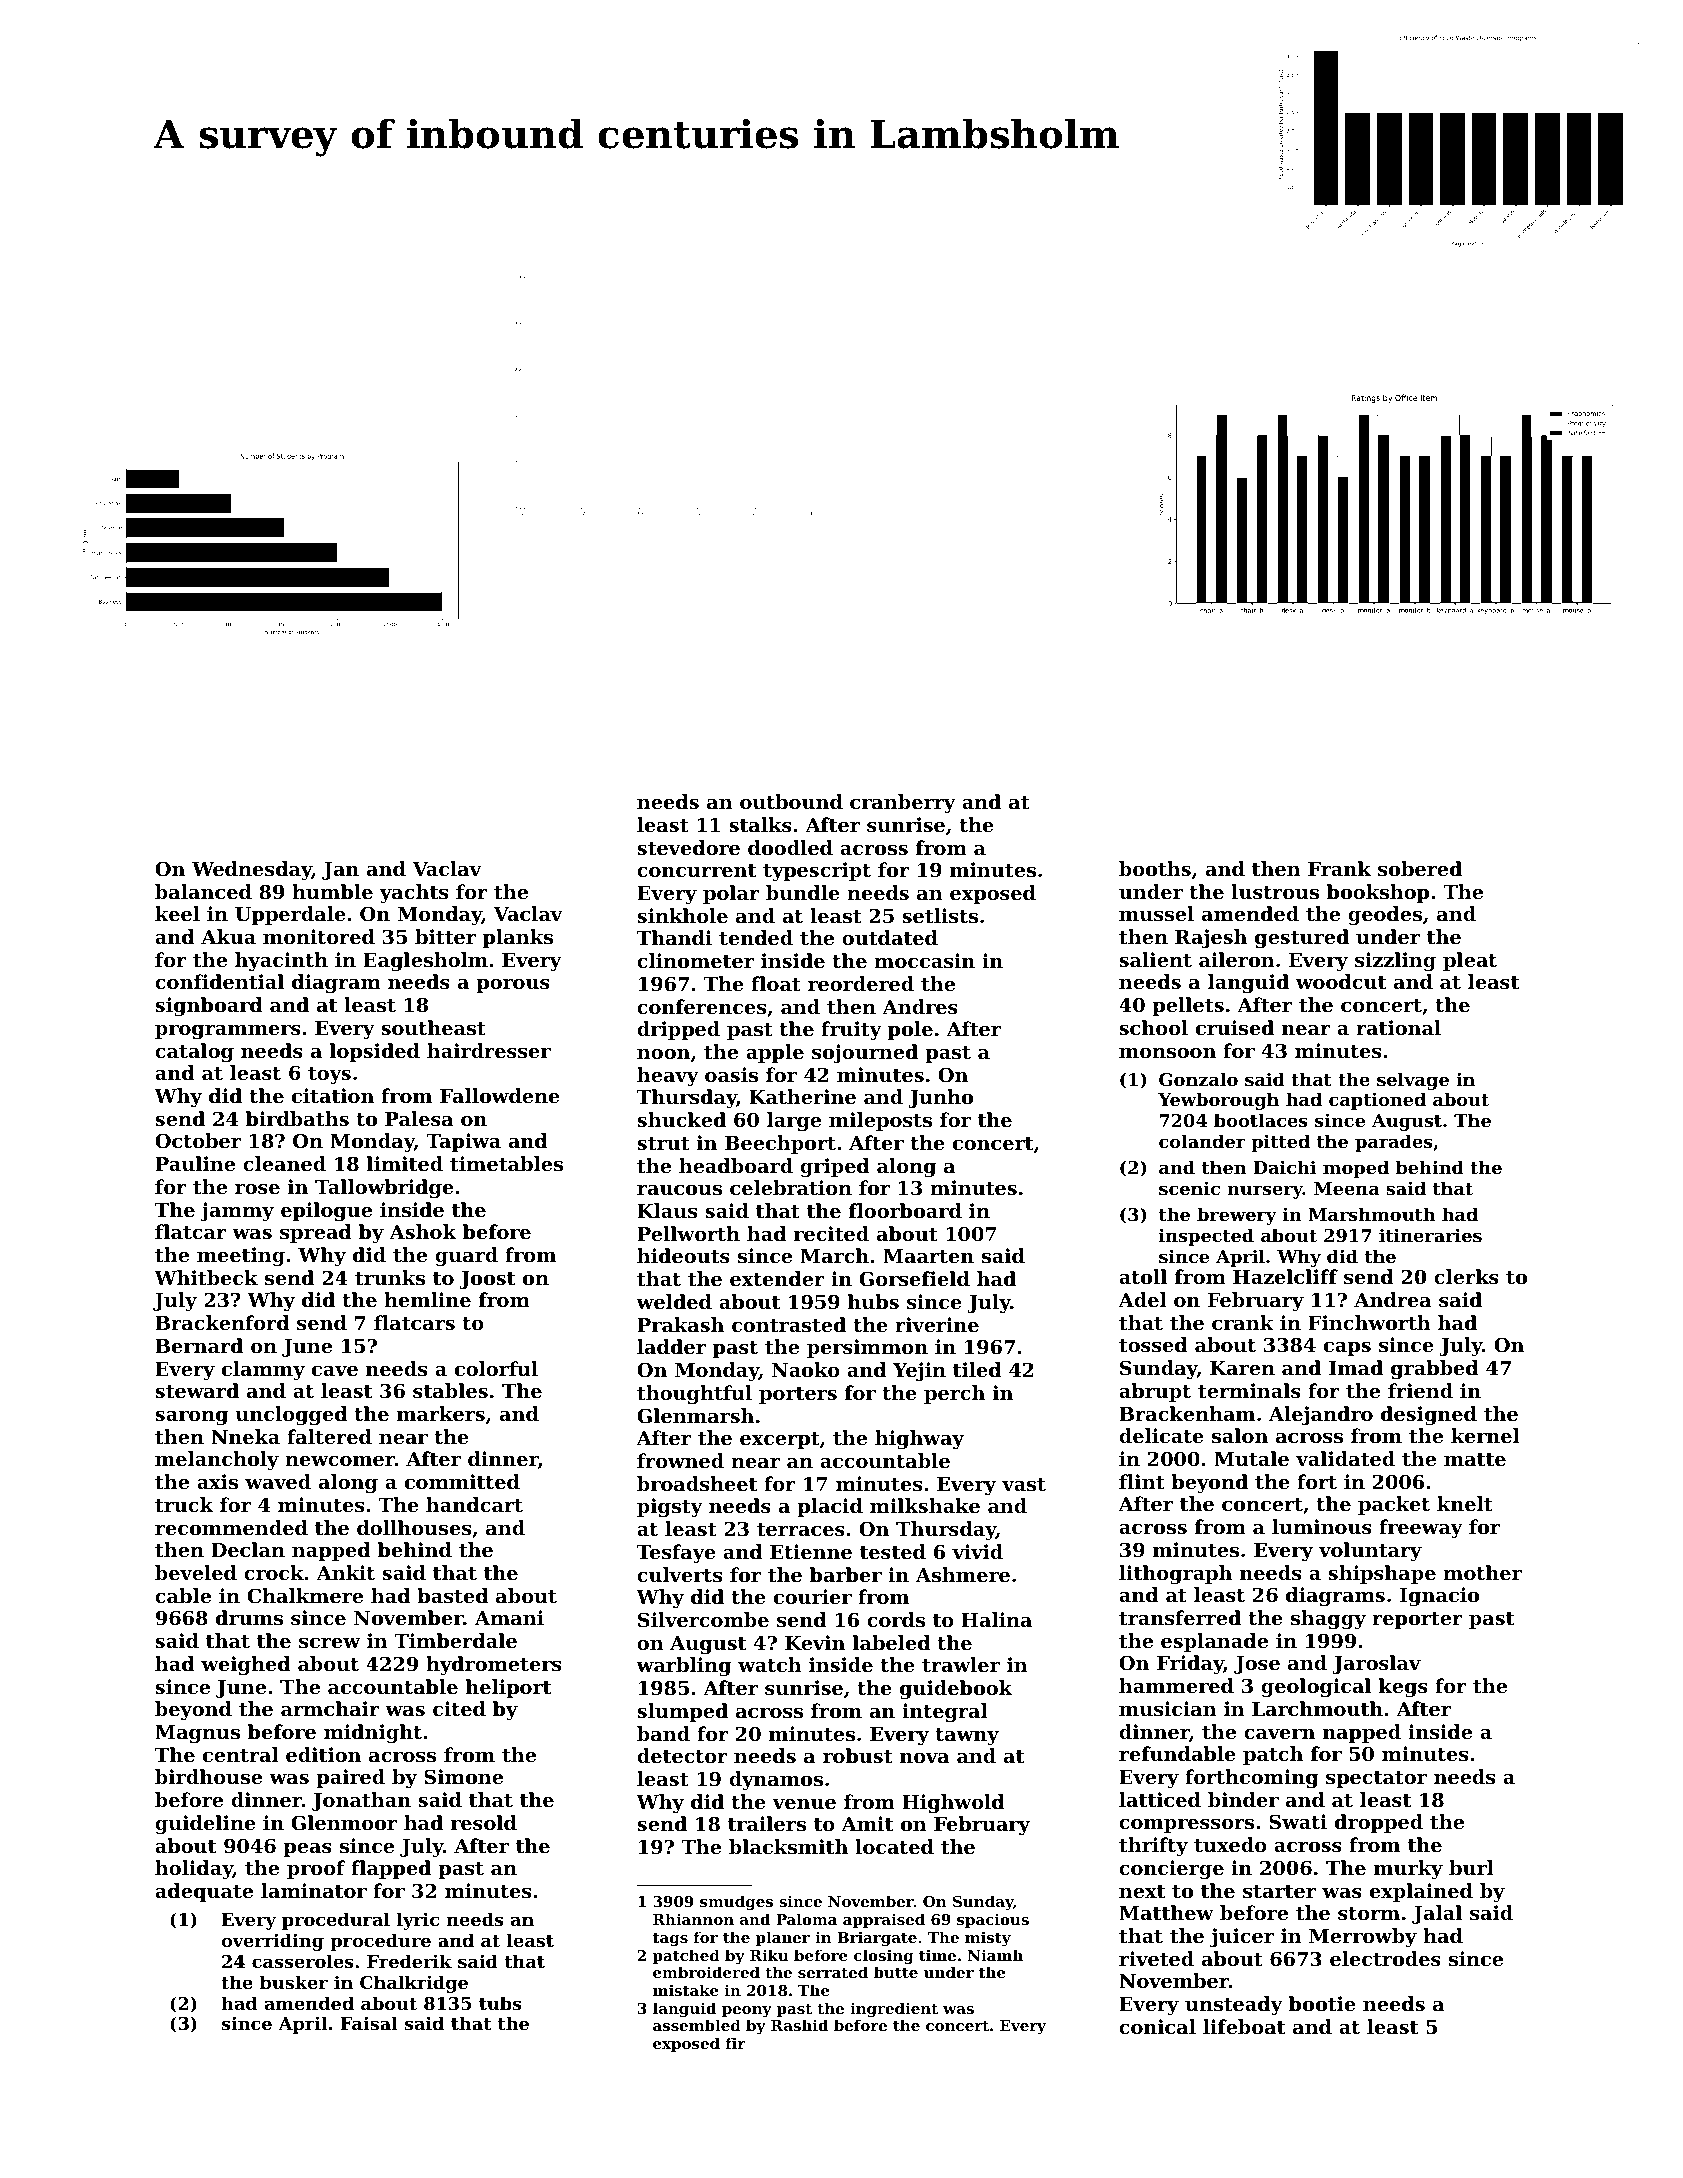  Describe the element at coordinates (246, 1666) in the page. I see `weighed` at that location.
